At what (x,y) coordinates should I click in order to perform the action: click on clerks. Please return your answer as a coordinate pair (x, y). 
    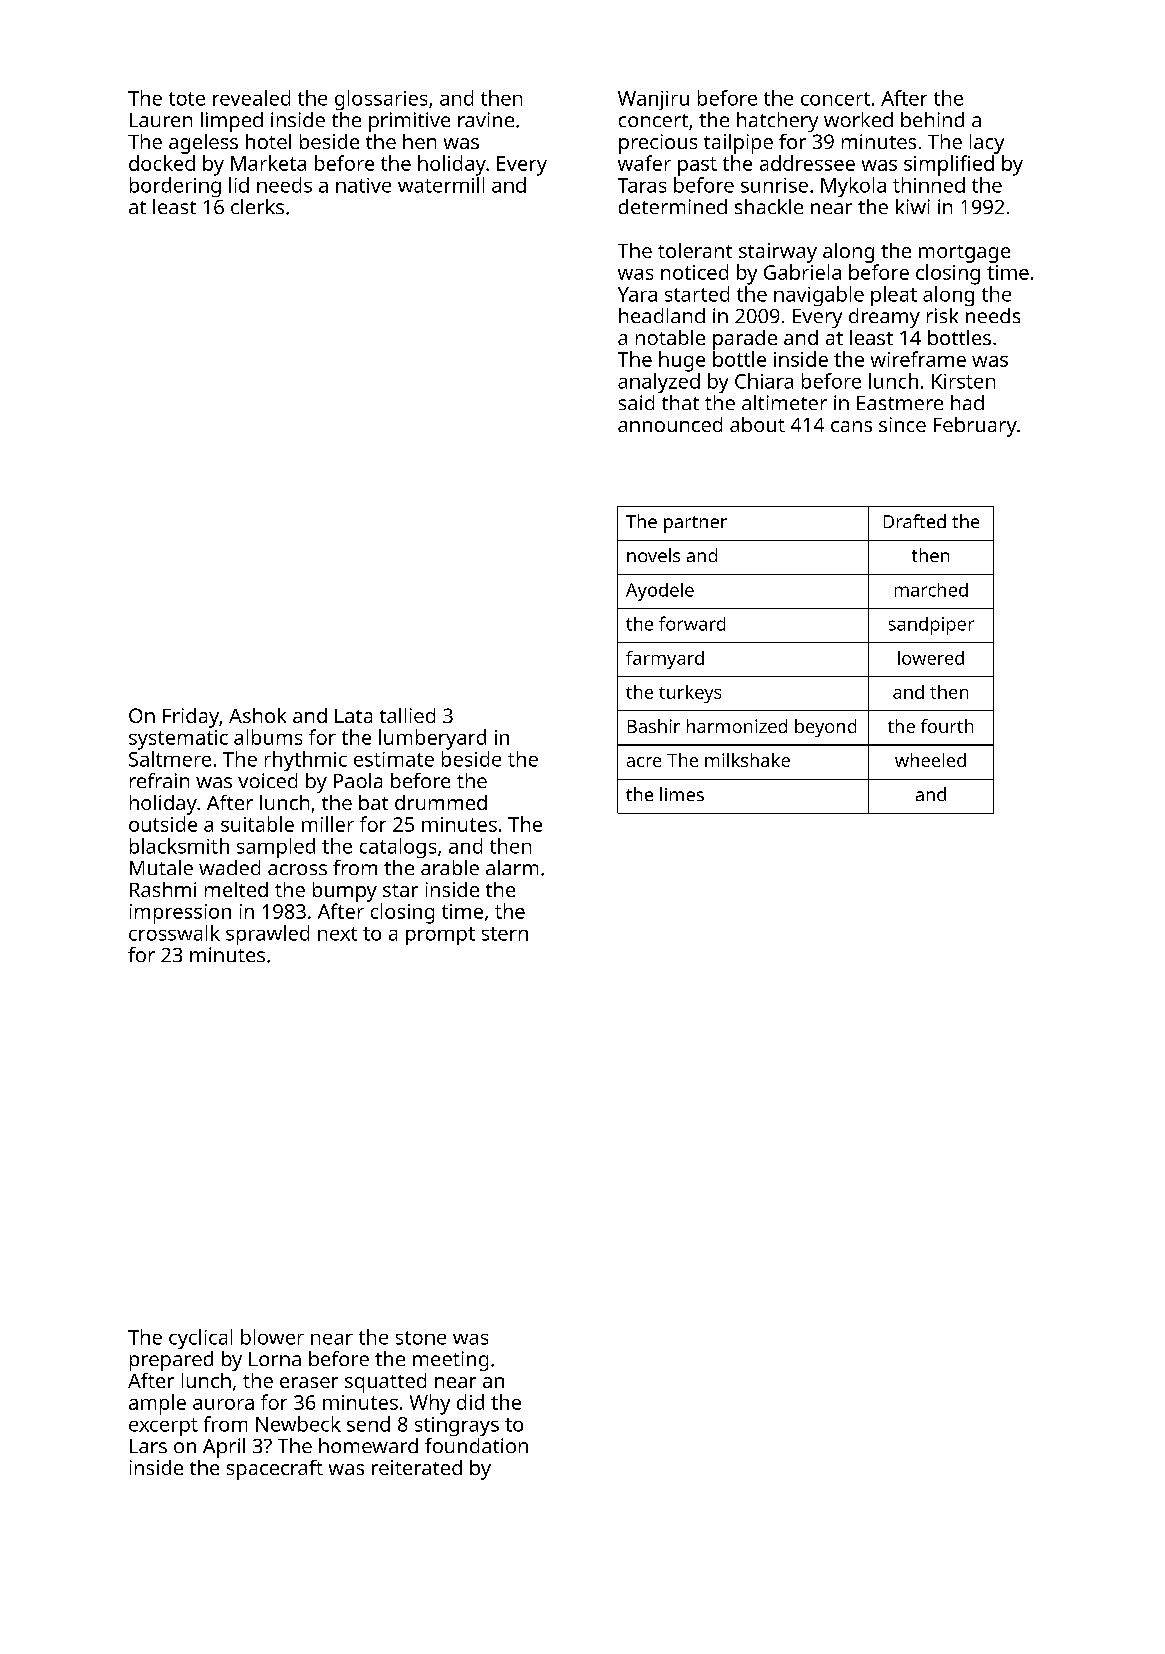
    Looking at the image, I should click on (257, 206).
